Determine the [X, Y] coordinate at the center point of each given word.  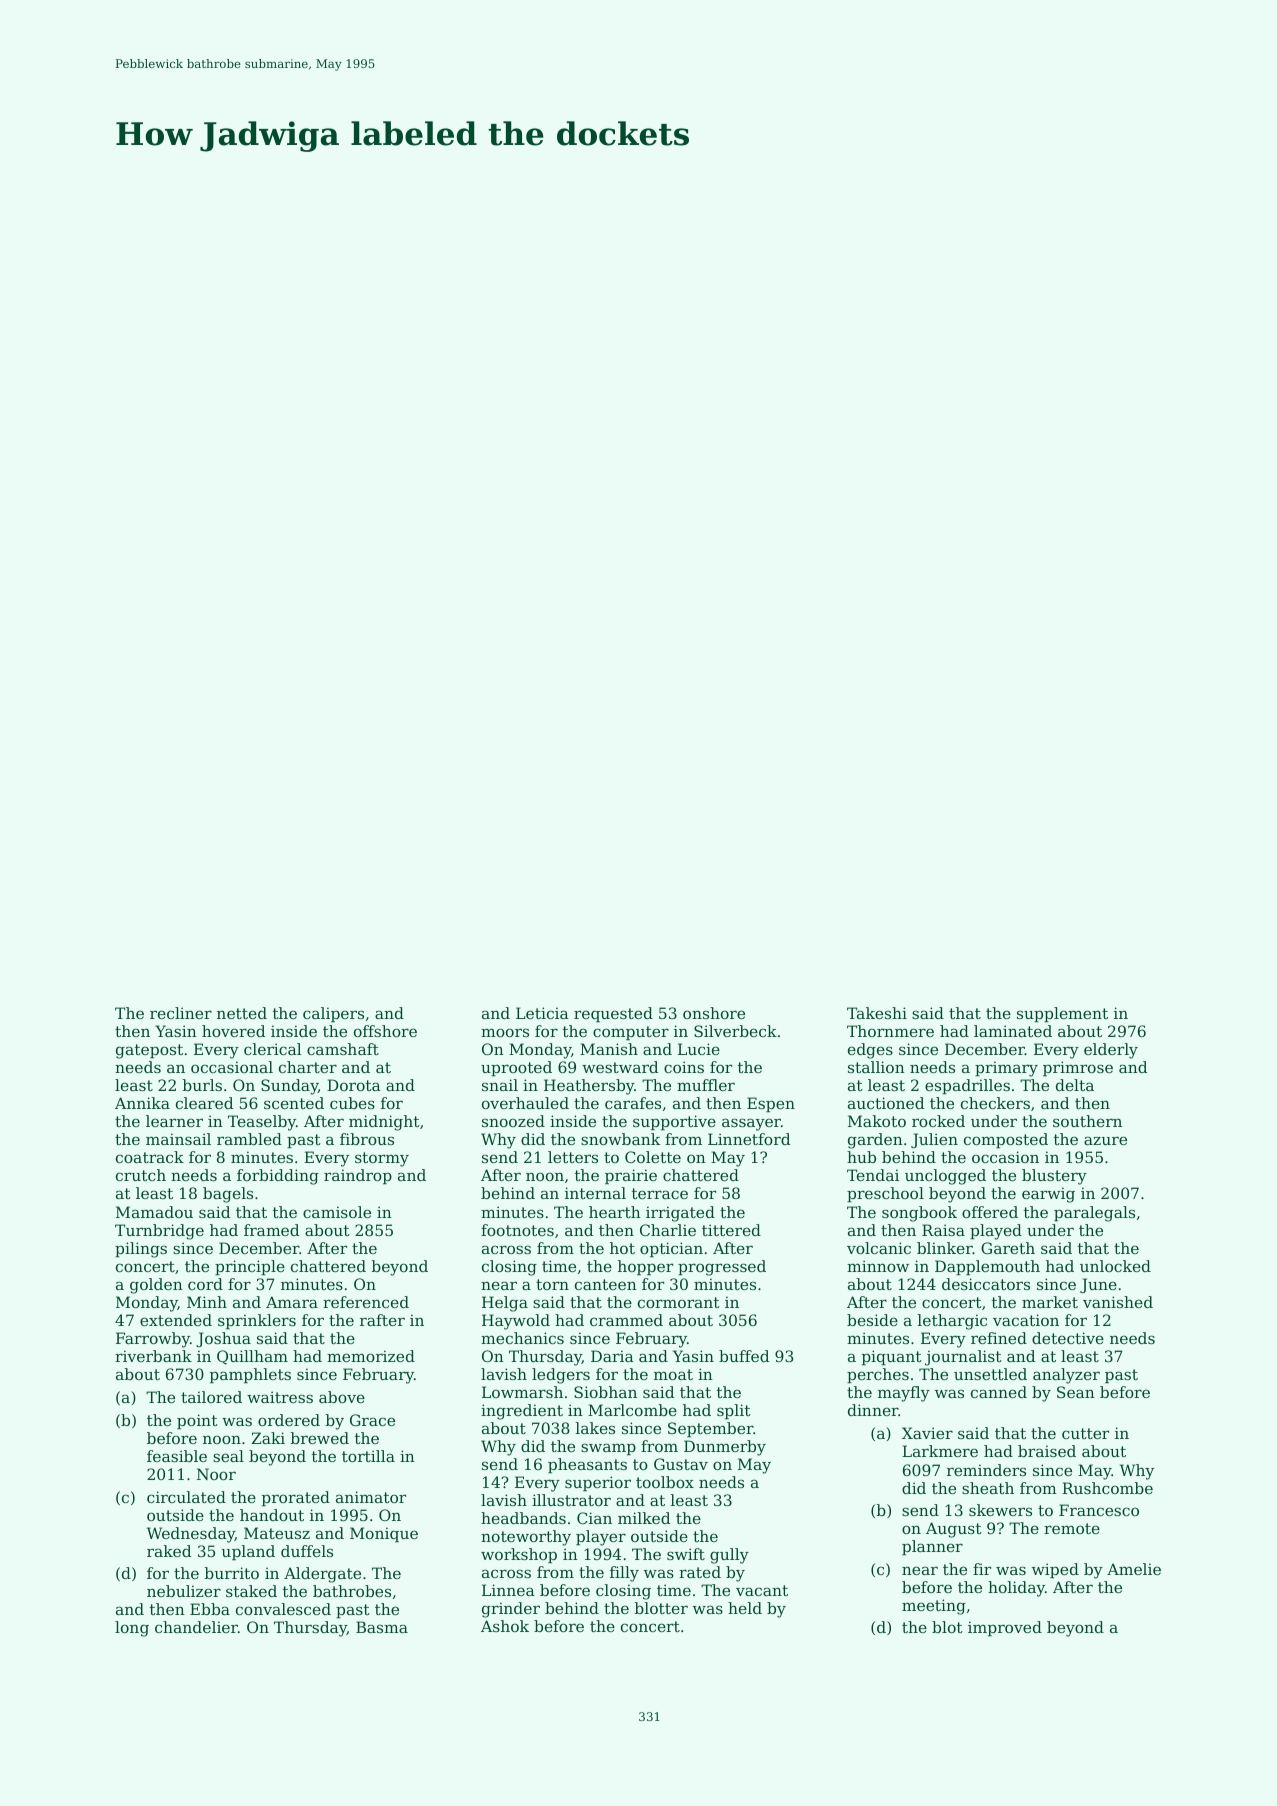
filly [624, 1574]
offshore [385, 1031]
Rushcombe [1107, 1488]
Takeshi [877, 1013]
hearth [615, 1212]
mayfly [904, 1394]
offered [990, 1212]
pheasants [587, 1465]
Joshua [223, 1339]
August [954, 1530]
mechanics [522, 1338]
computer [631, 1033]
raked [169, 1551]
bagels [228, 1195]
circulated [186, 1497]
